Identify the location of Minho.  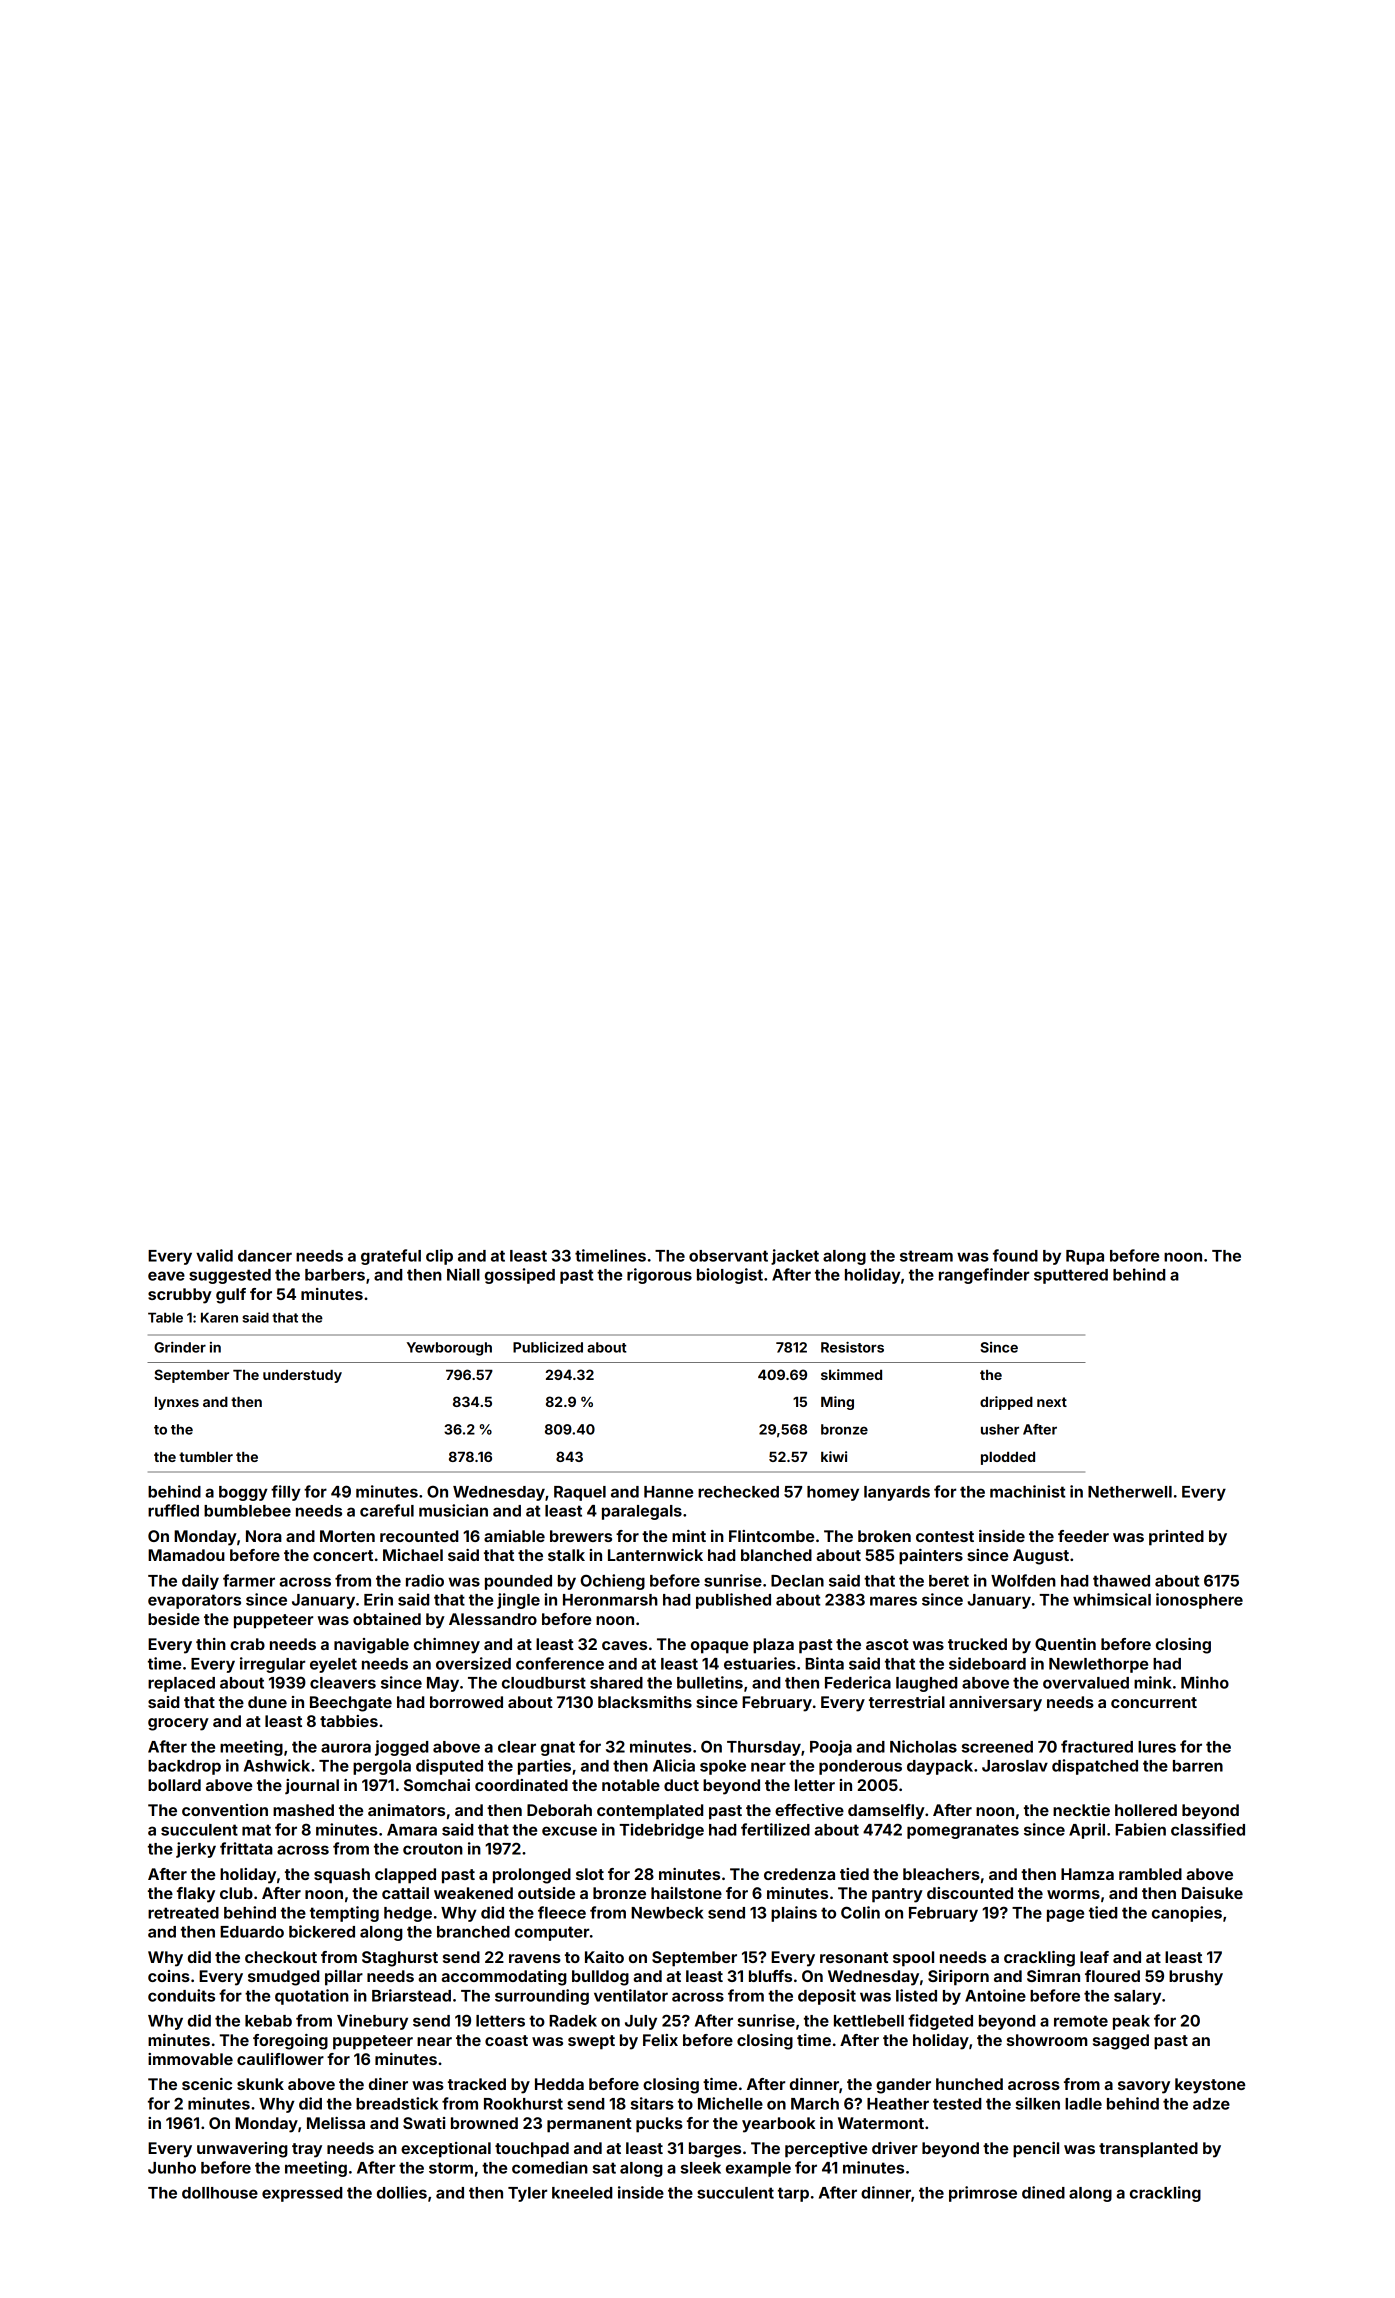
(1205, 1682).
